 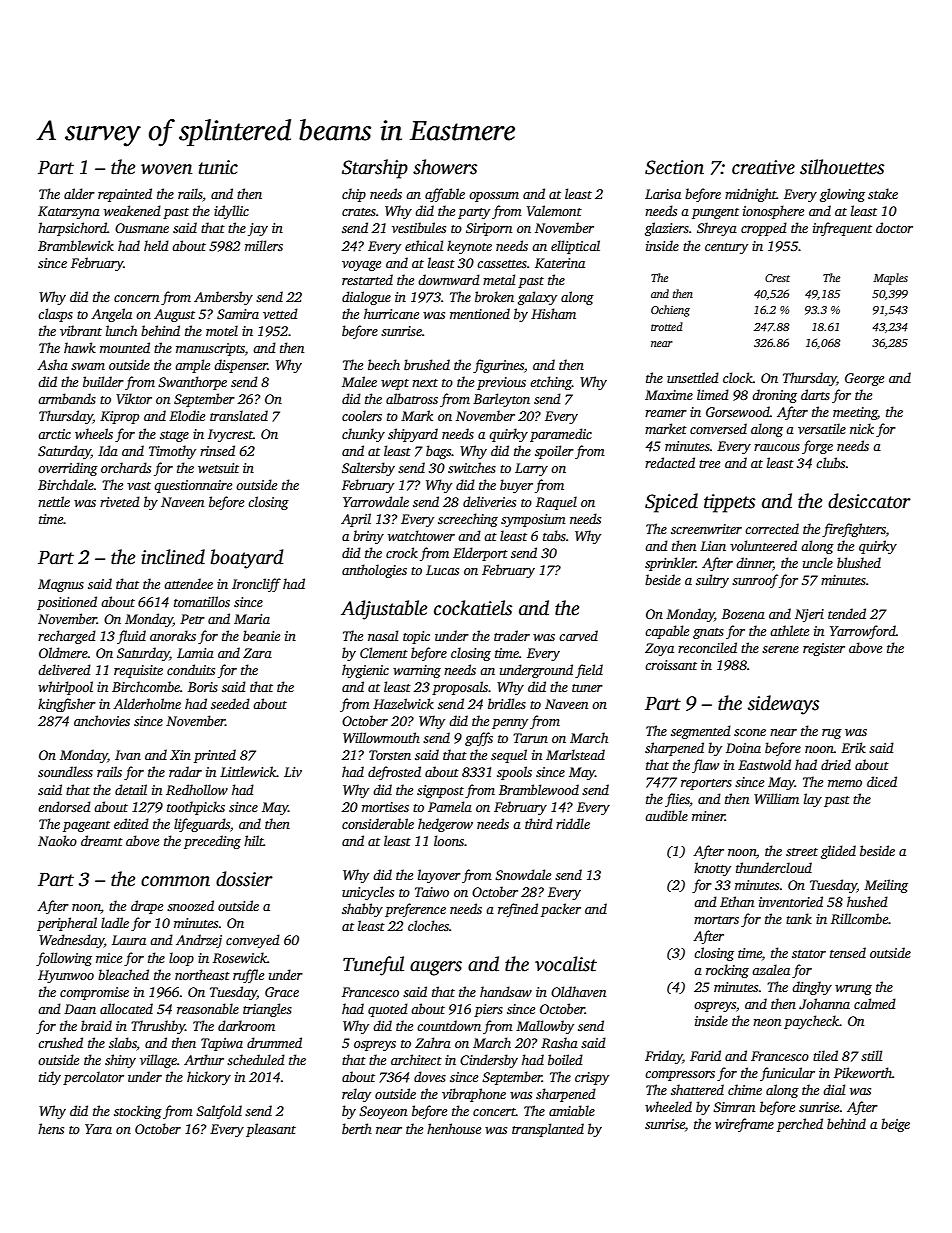 What do you see at coordinates (744, 1125) in the image?
I see `wireframe` at bounding box center [744, 1125].
